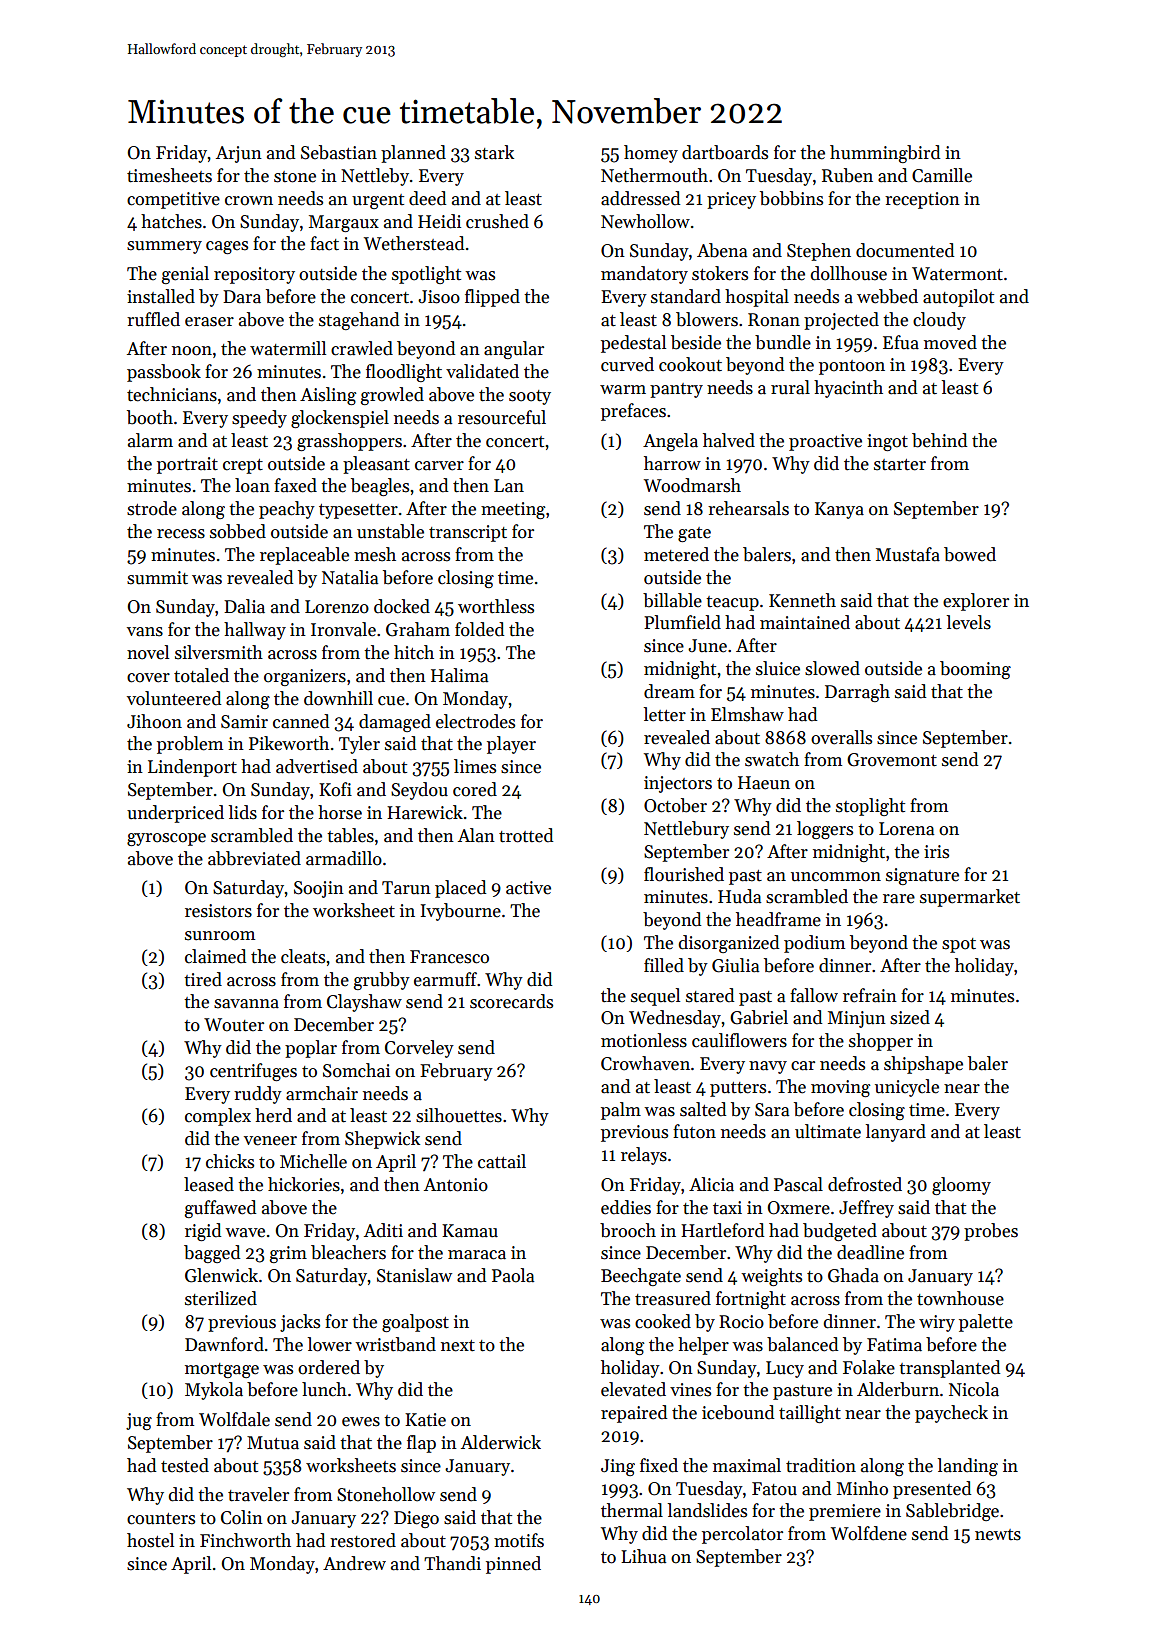 The height and width of the screenshot is (1636, 1157). Describe the element at coordinates (479, 629) in the screenshot. I see `folded` at that location.
